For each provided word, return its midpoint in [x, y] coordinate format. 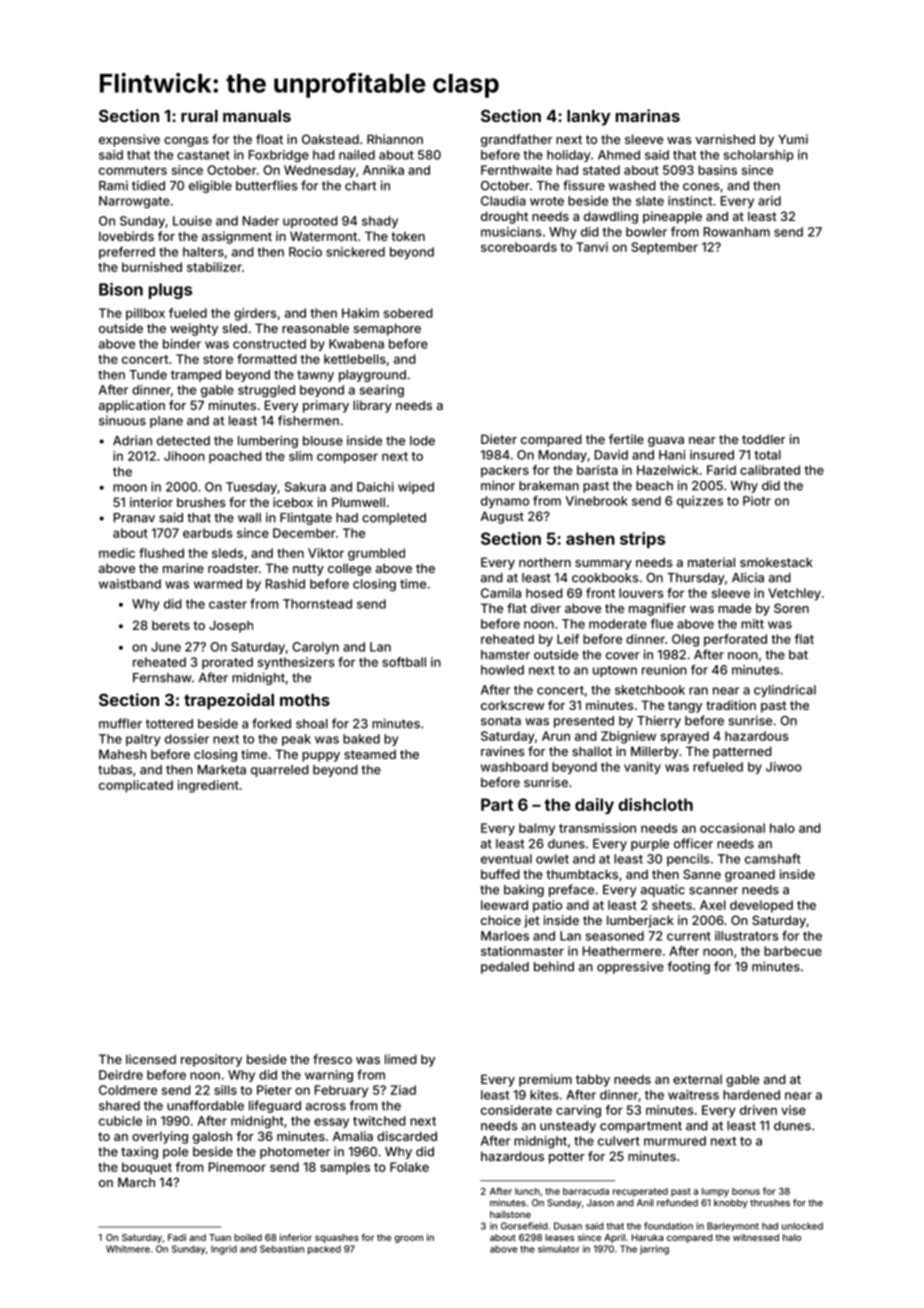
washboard [514, 767]
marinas [648, 115]
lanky [589, 118]
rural [199, 116]
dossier [187, 739]
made [734, 608]
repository [211, 1060]
